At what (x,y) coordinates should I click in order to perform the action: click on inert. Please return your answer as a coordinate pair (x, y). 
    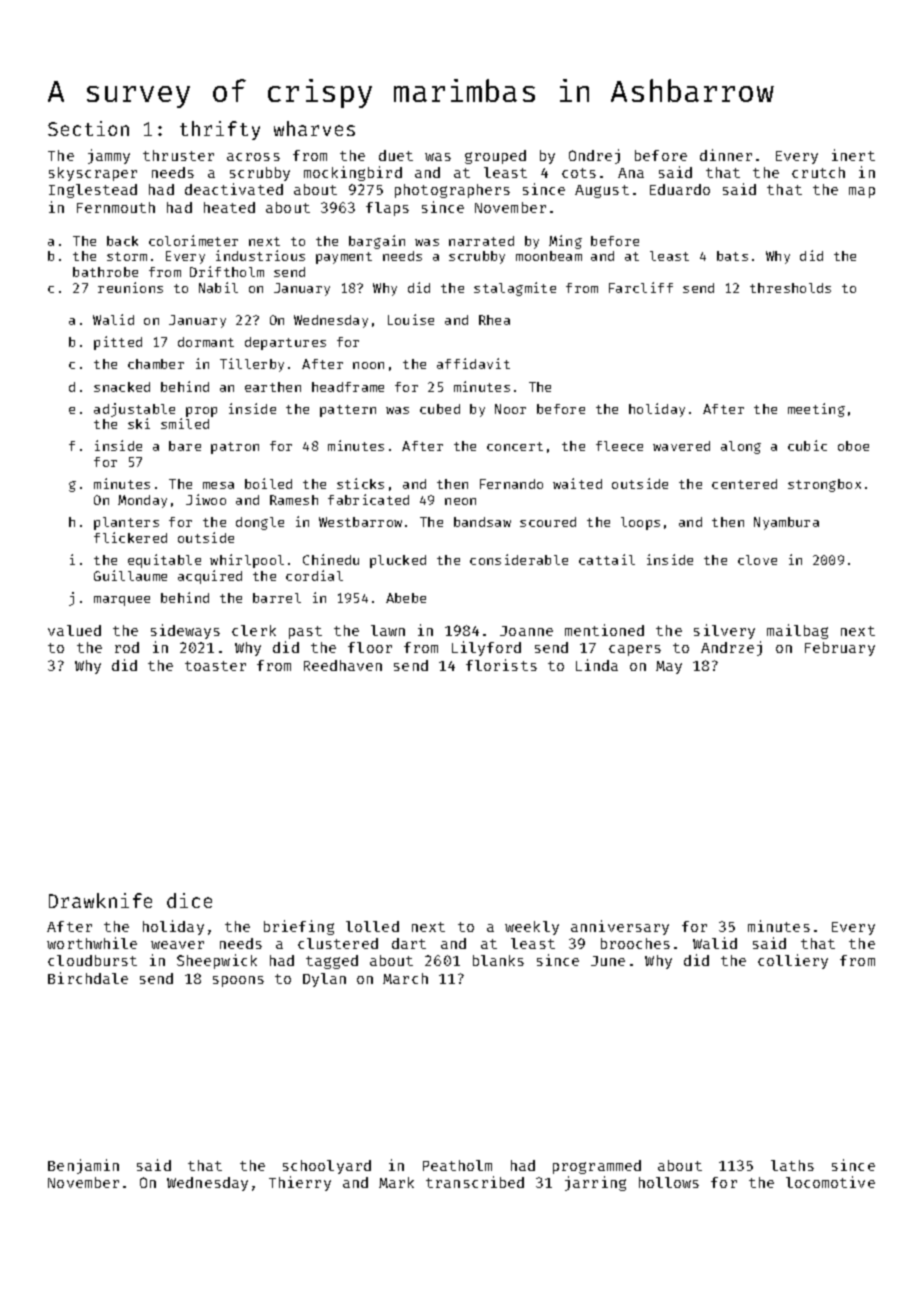
    Looking at the image, I should click on (853, 155).
